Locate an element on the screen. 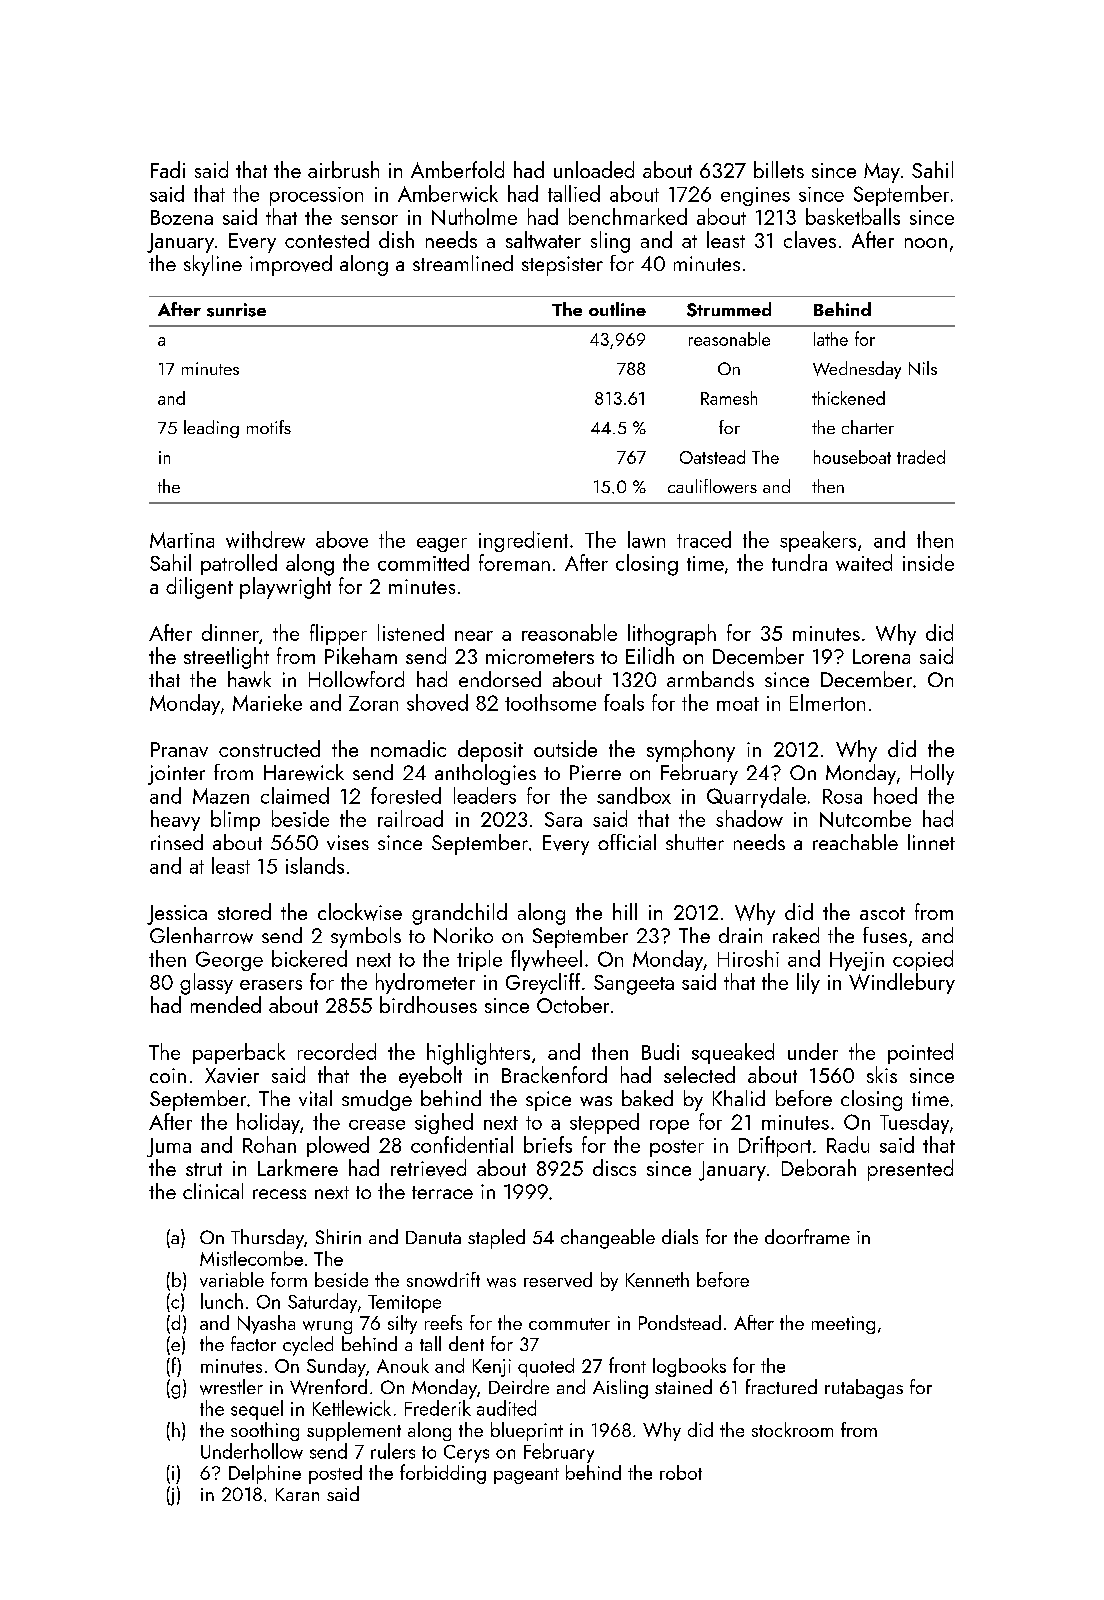 The image size is (1104, 1600). highlighters is located at coordinates (478, 1054).
